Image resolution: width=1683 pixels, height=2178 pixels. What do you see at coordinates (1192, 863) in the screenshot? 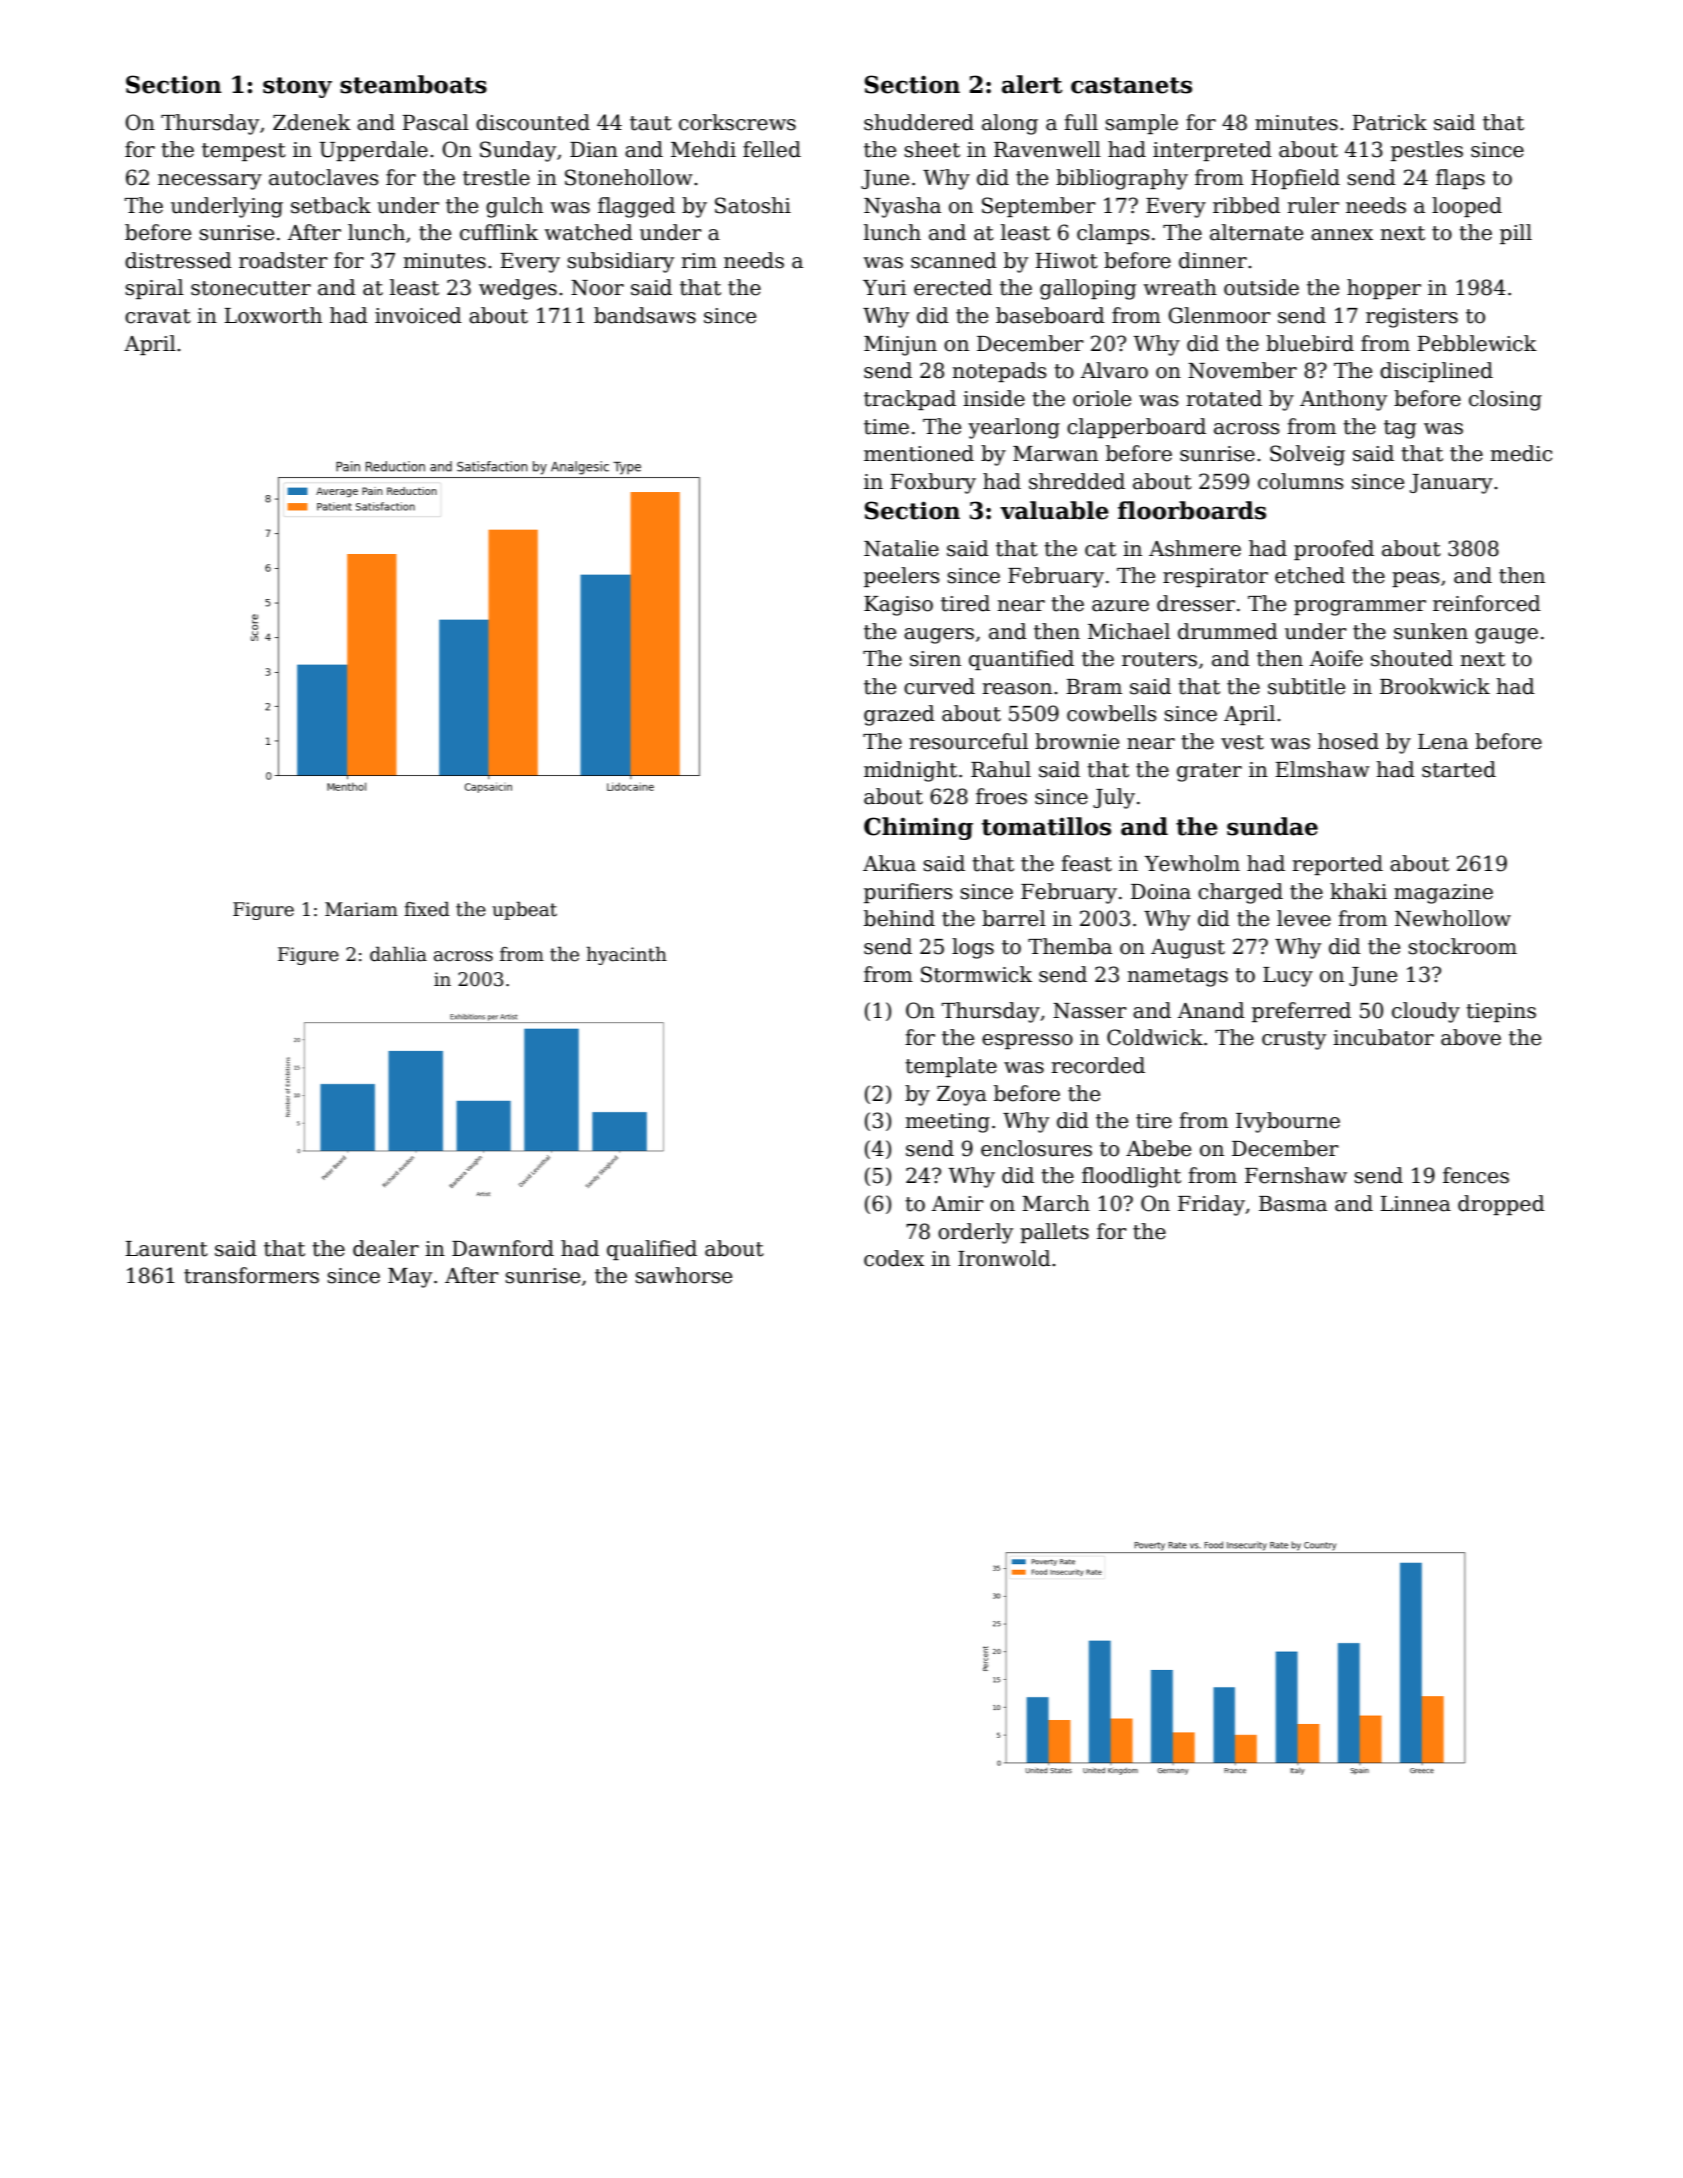
I see `Yewholm` at bounding box center [1192, 863].
